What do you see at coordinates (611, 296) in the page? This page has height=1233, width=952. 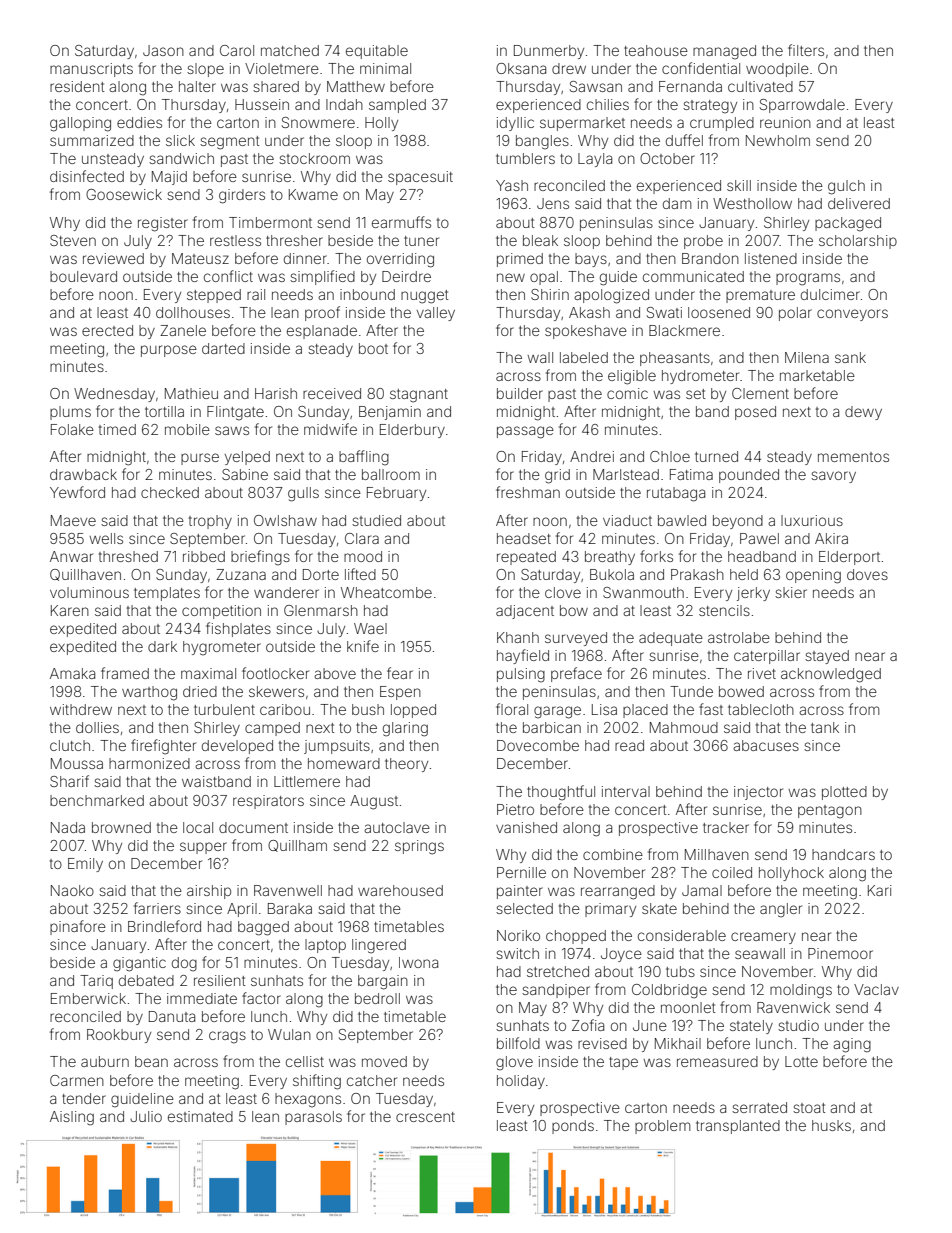 I see `apologized` at bounding box center [611, 296].
